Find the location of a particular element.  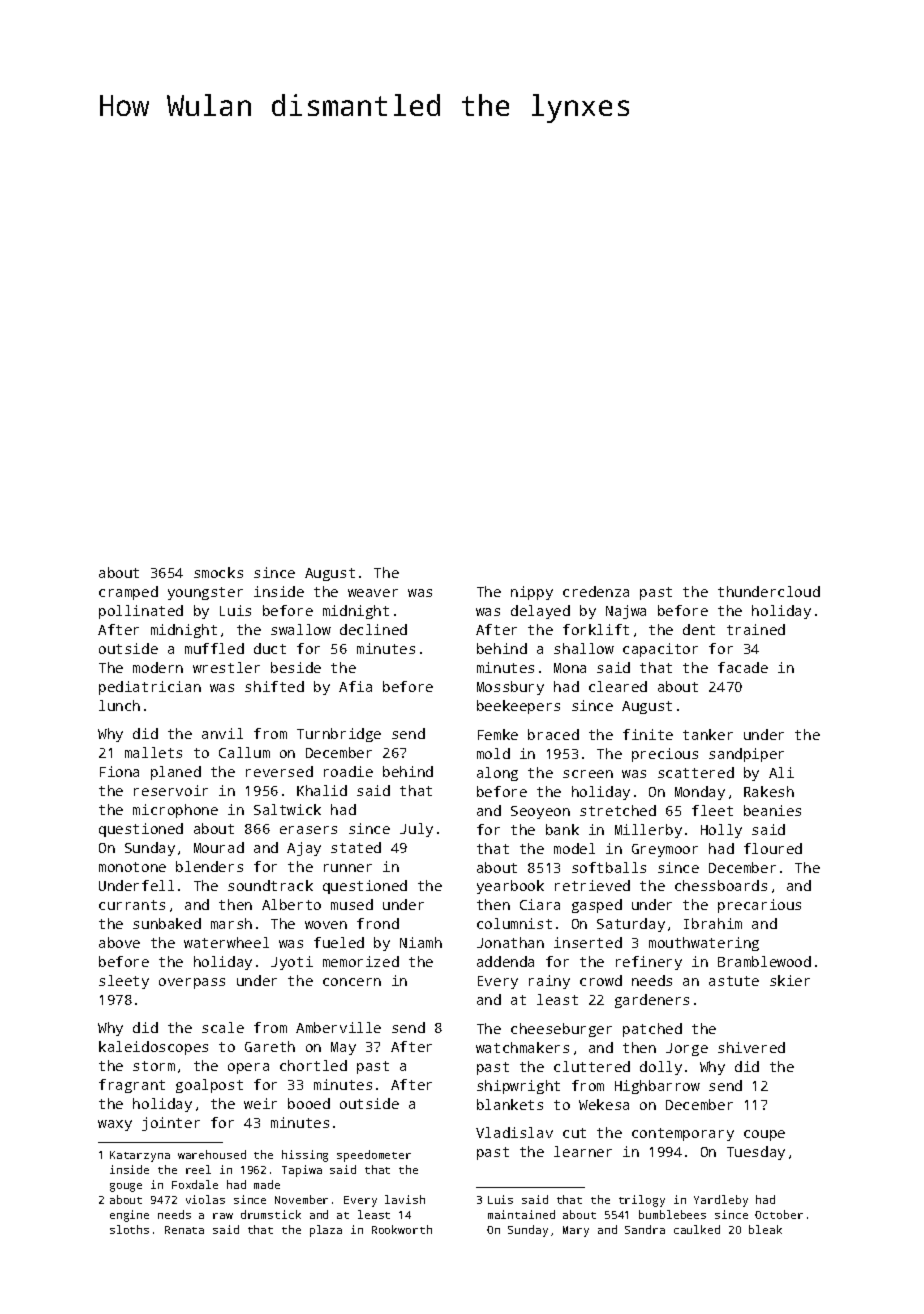

Fiona is located at coordinates (119, 771).
